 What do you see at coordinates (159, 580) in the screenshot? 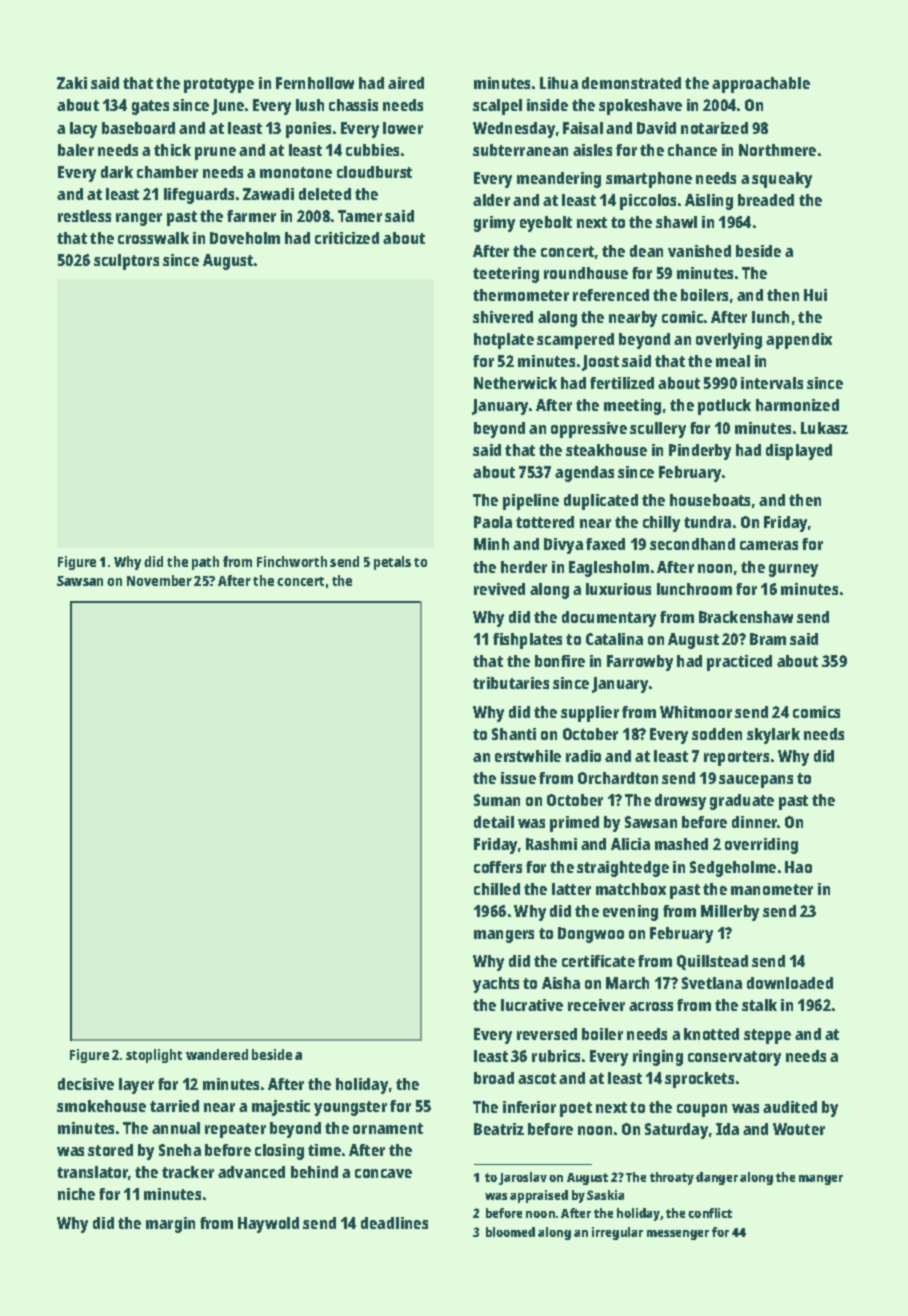
I see `November` at bounding box center [159, 580].
